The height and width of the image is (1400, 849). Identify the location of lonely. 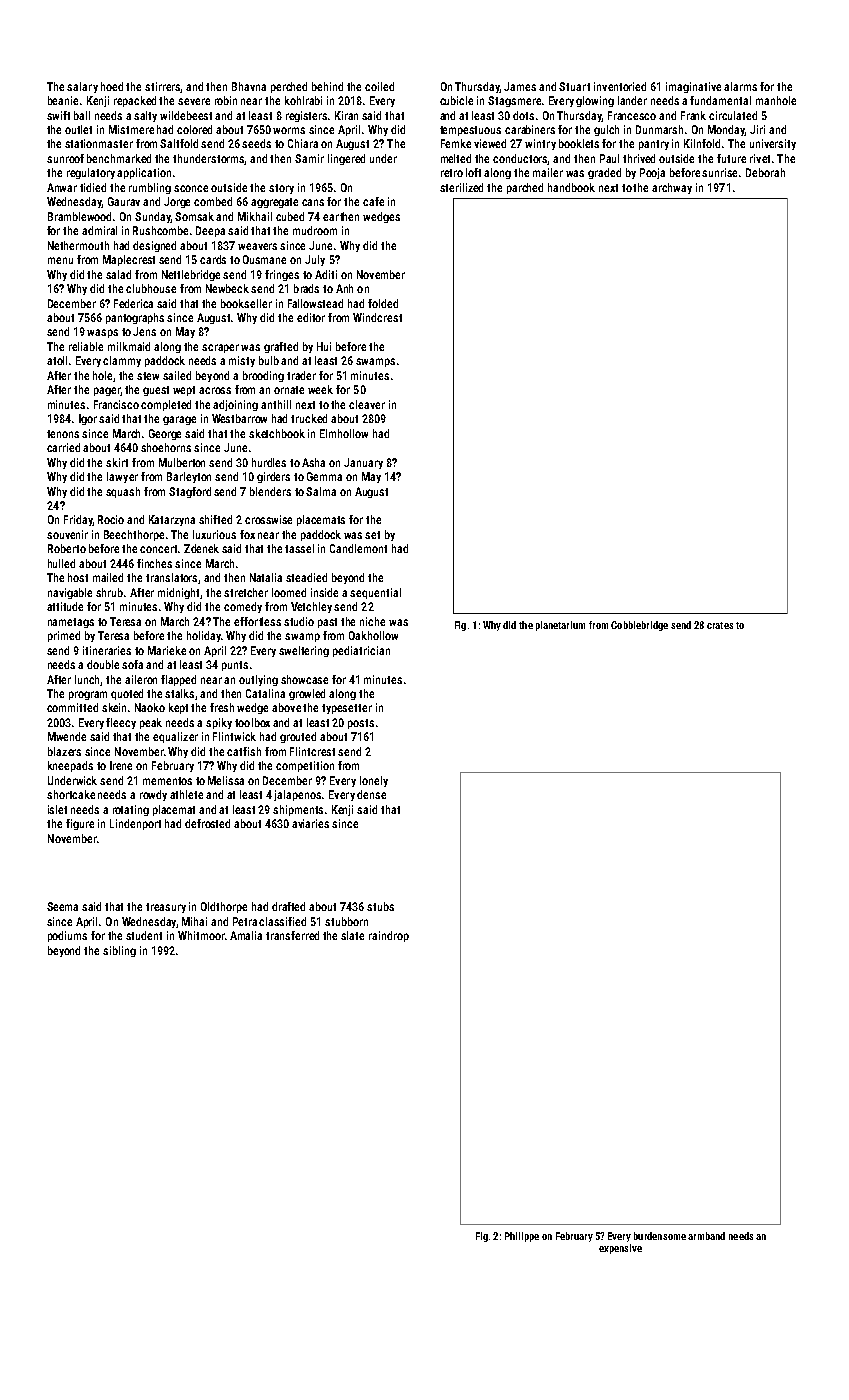
(374, 781).
